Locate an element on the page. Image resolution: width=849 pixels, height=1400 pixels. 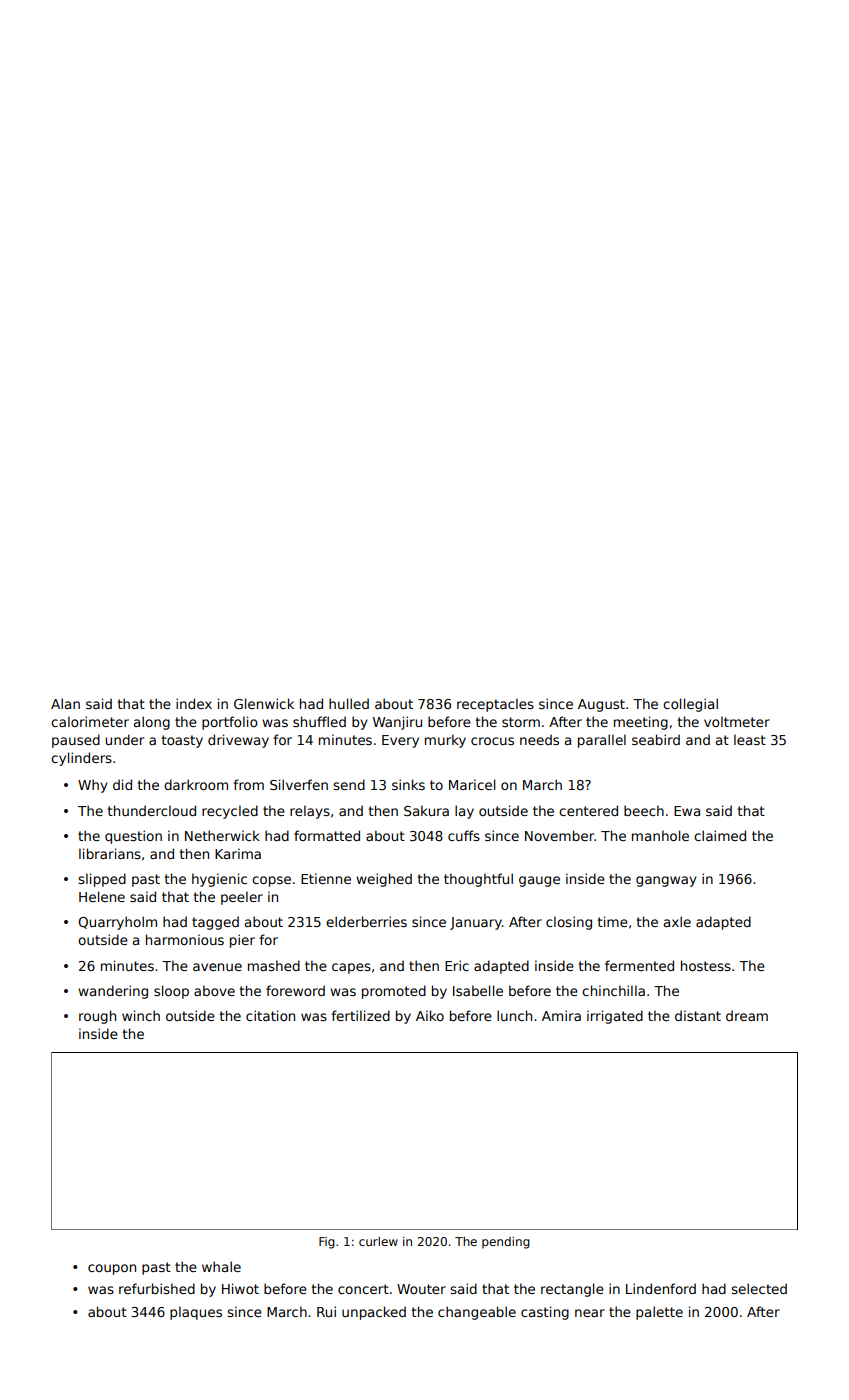
near is located at coordinates (590, 1313).
